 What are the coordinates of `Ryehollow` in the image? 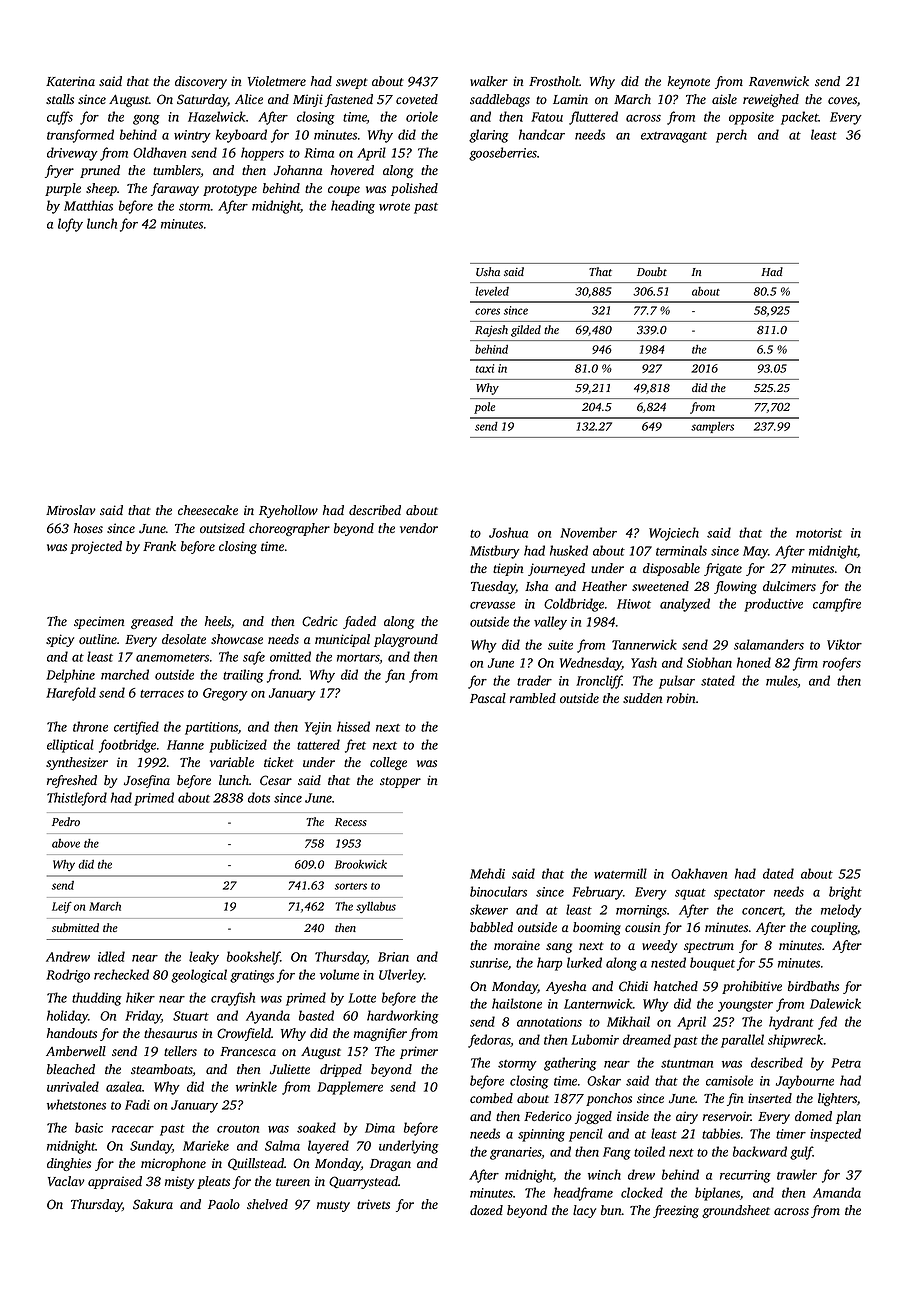 It's located at (288, 511).
